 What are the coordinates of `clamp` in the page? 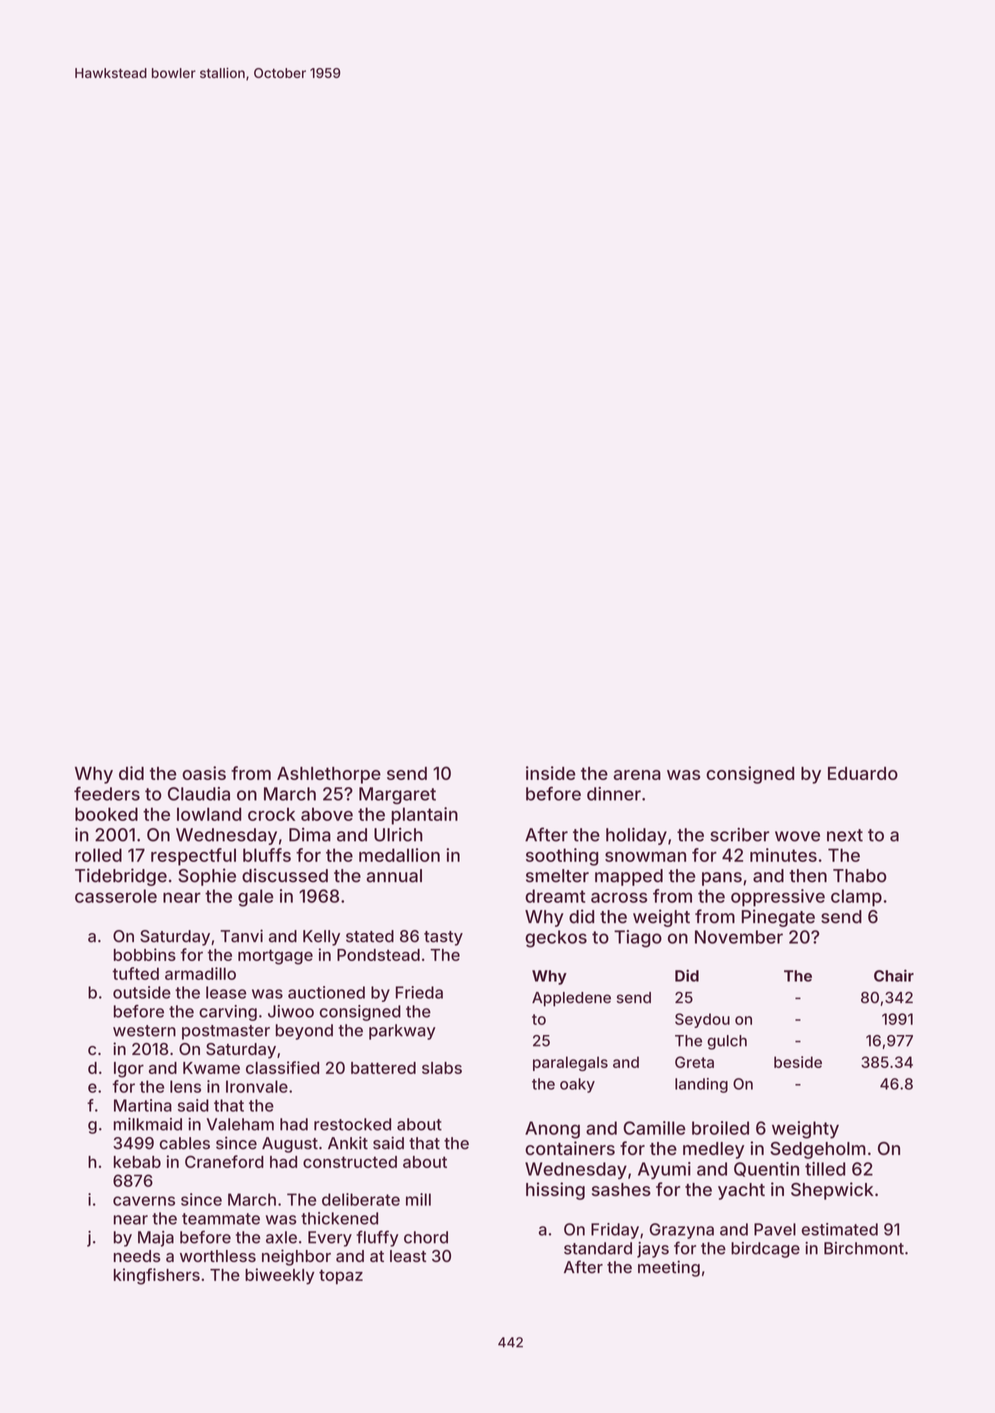 It's located at (856, 898).
